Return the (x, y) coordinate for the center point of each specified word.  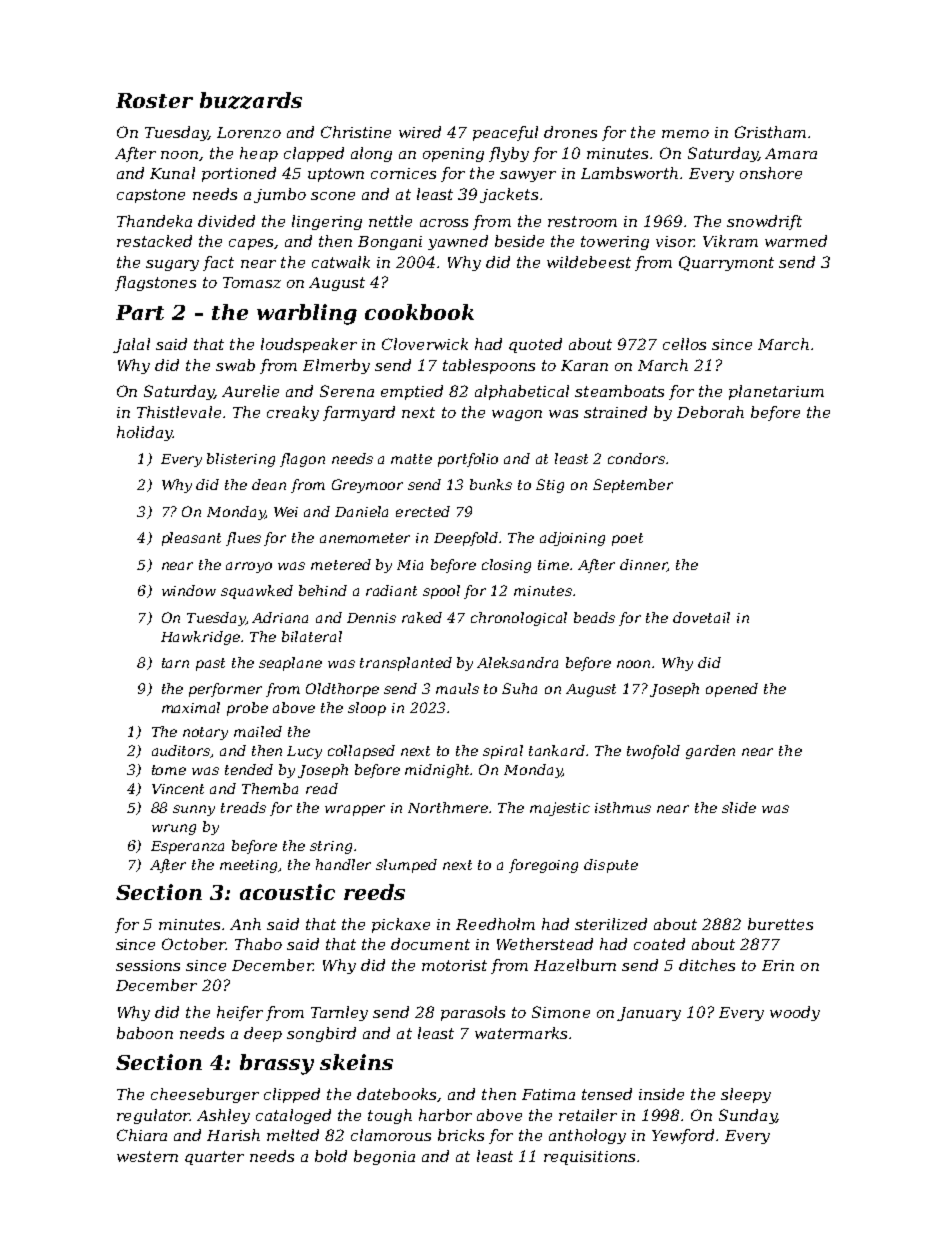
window (189, 590)
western (147, 1156)
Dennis (371, 618)
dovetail (701, 617)
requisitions (589, 1158)
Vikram (730, 241)
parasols (473, 1013)
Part (140, 312)
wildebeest (589, 262)
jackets (509, 195)
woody (795, 1013)
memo (685, 134)
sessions (148, 965)
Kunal (172, 173)
